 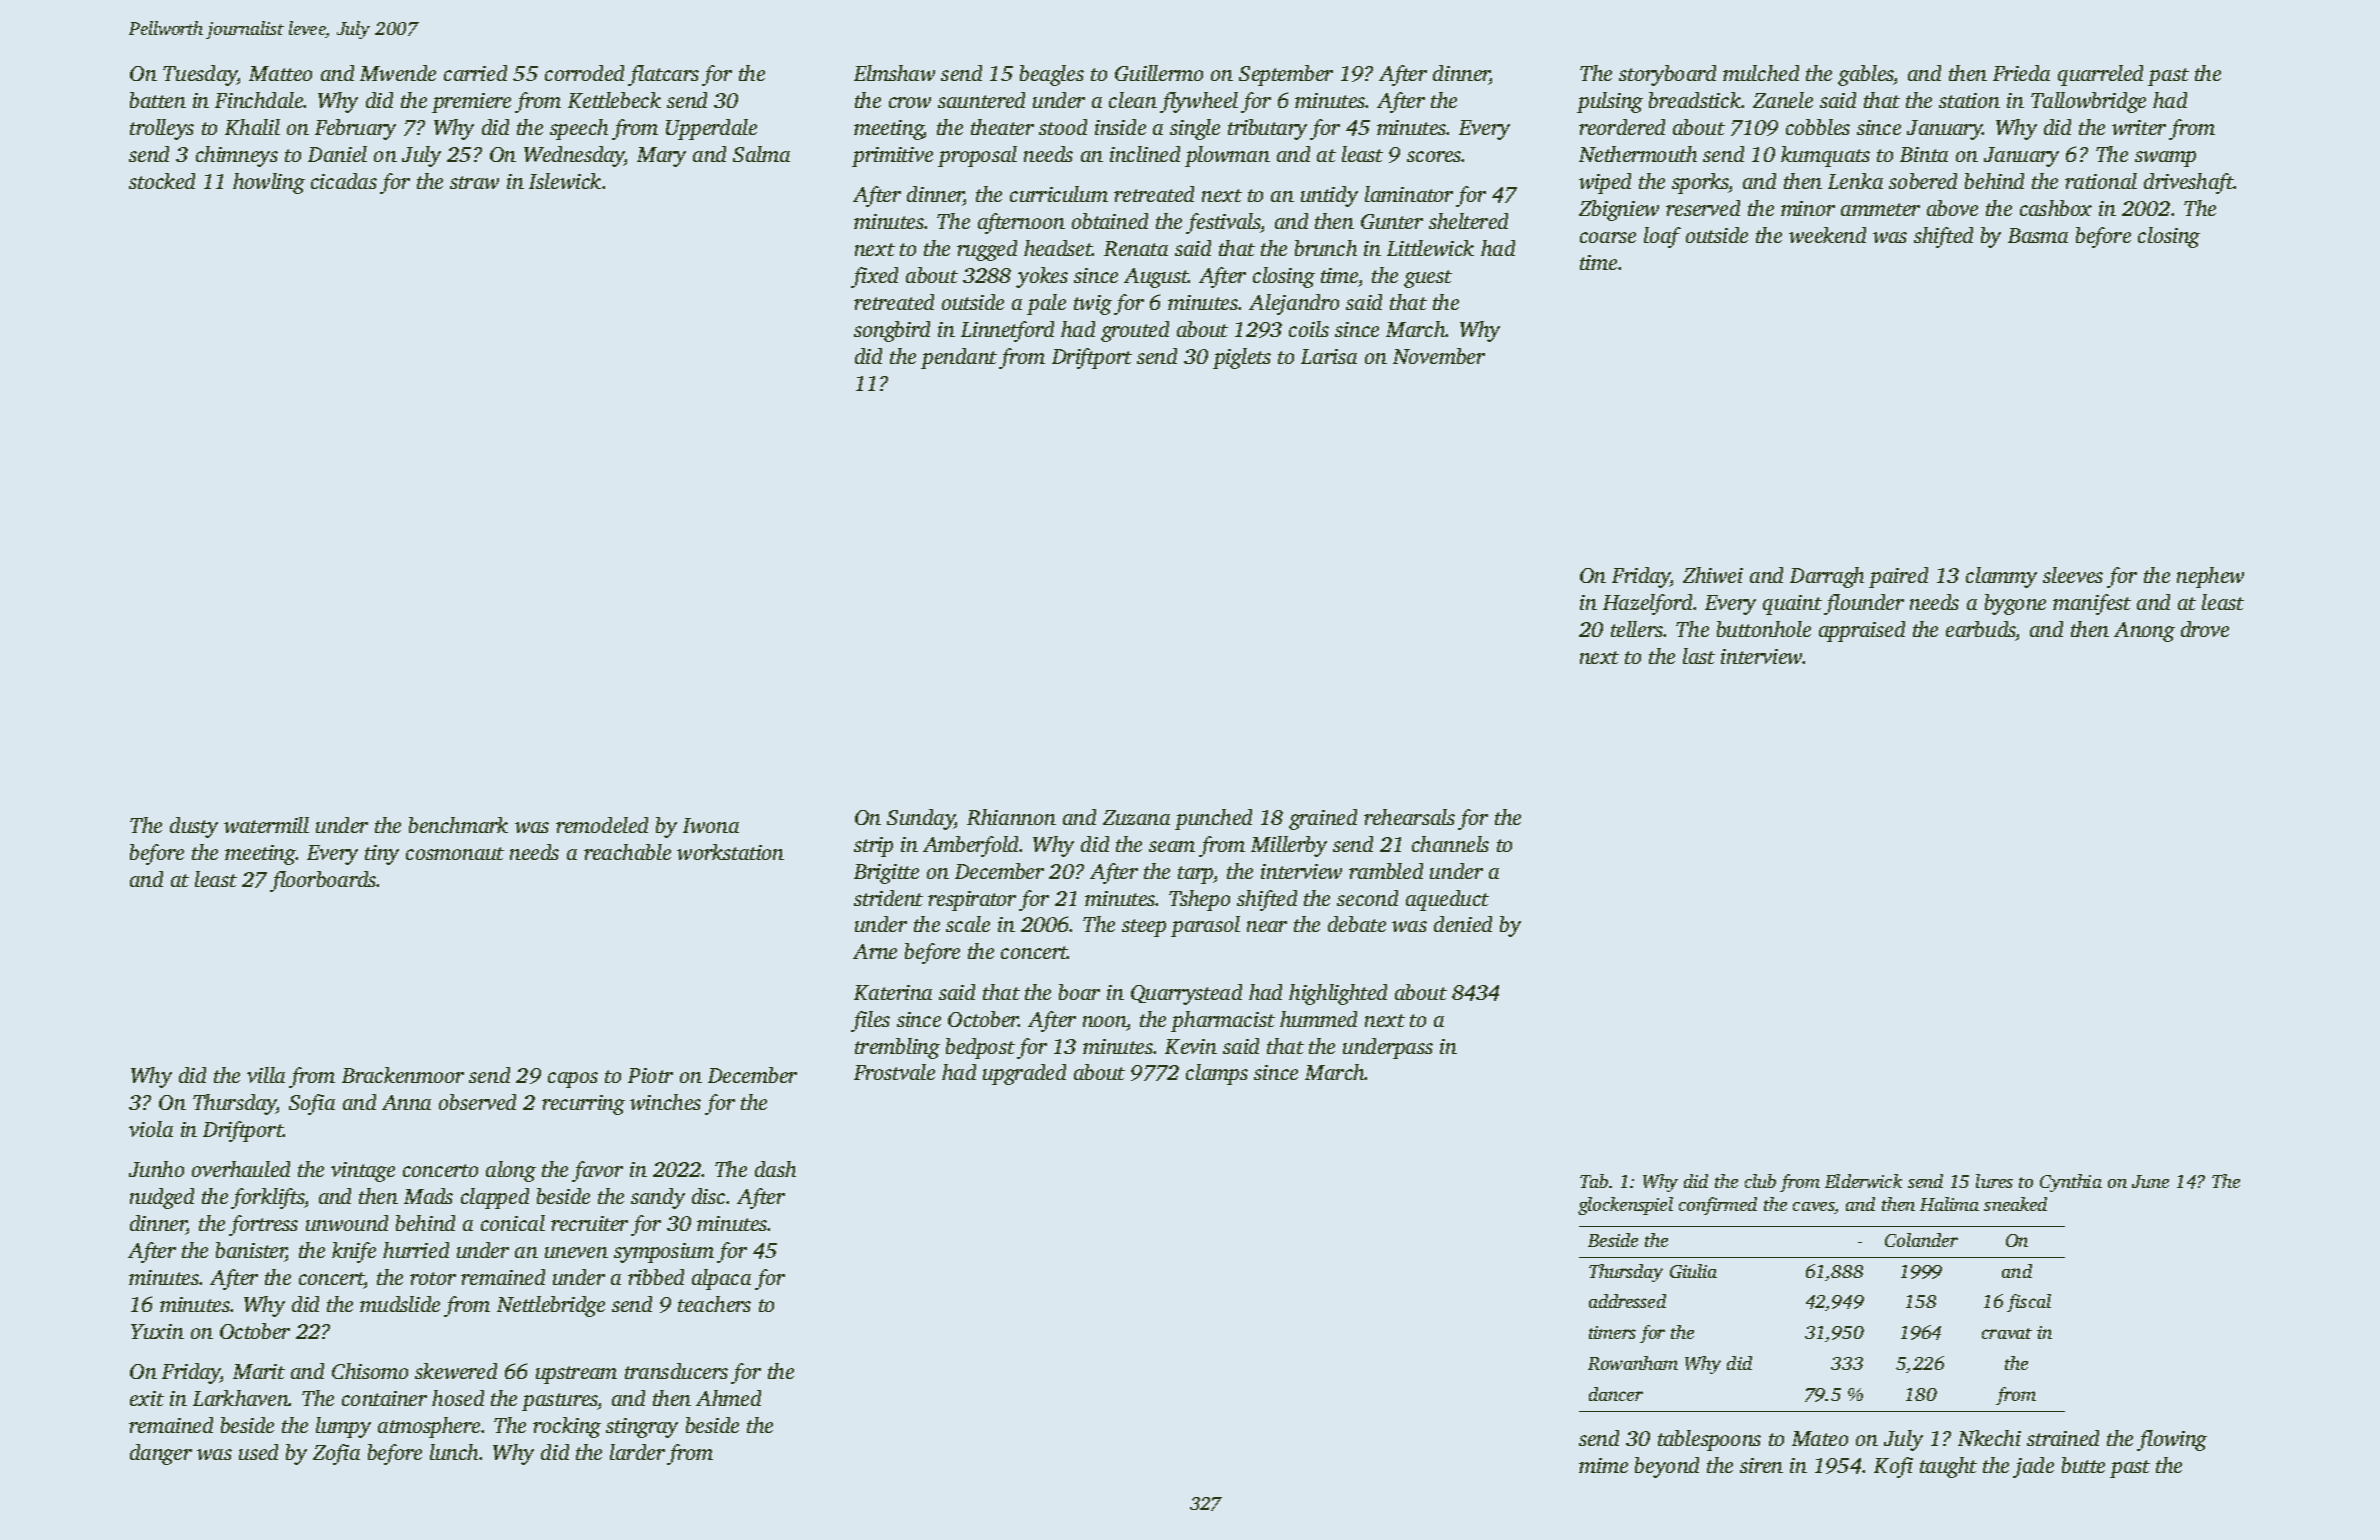 I want to click on Zhiwei, so click(x=1713, y=575).
